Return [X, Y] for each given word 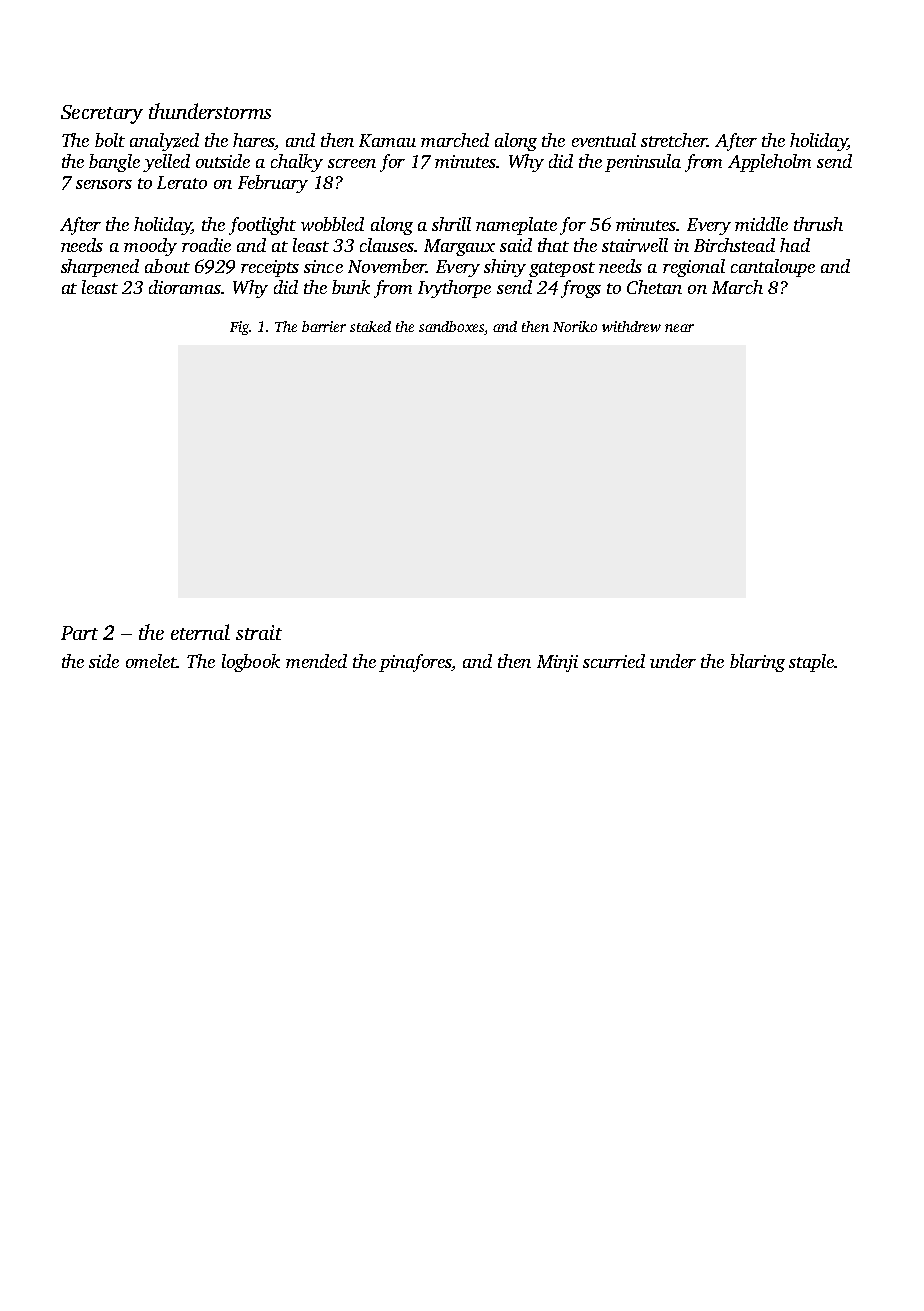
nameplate [516, 226]
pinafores [415, 663]
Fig [239, 328]
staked [370, 326]
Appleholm [769, 163]
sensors [104, 184]
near [679, 328]
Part [79, 633]
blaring [757, 663]
